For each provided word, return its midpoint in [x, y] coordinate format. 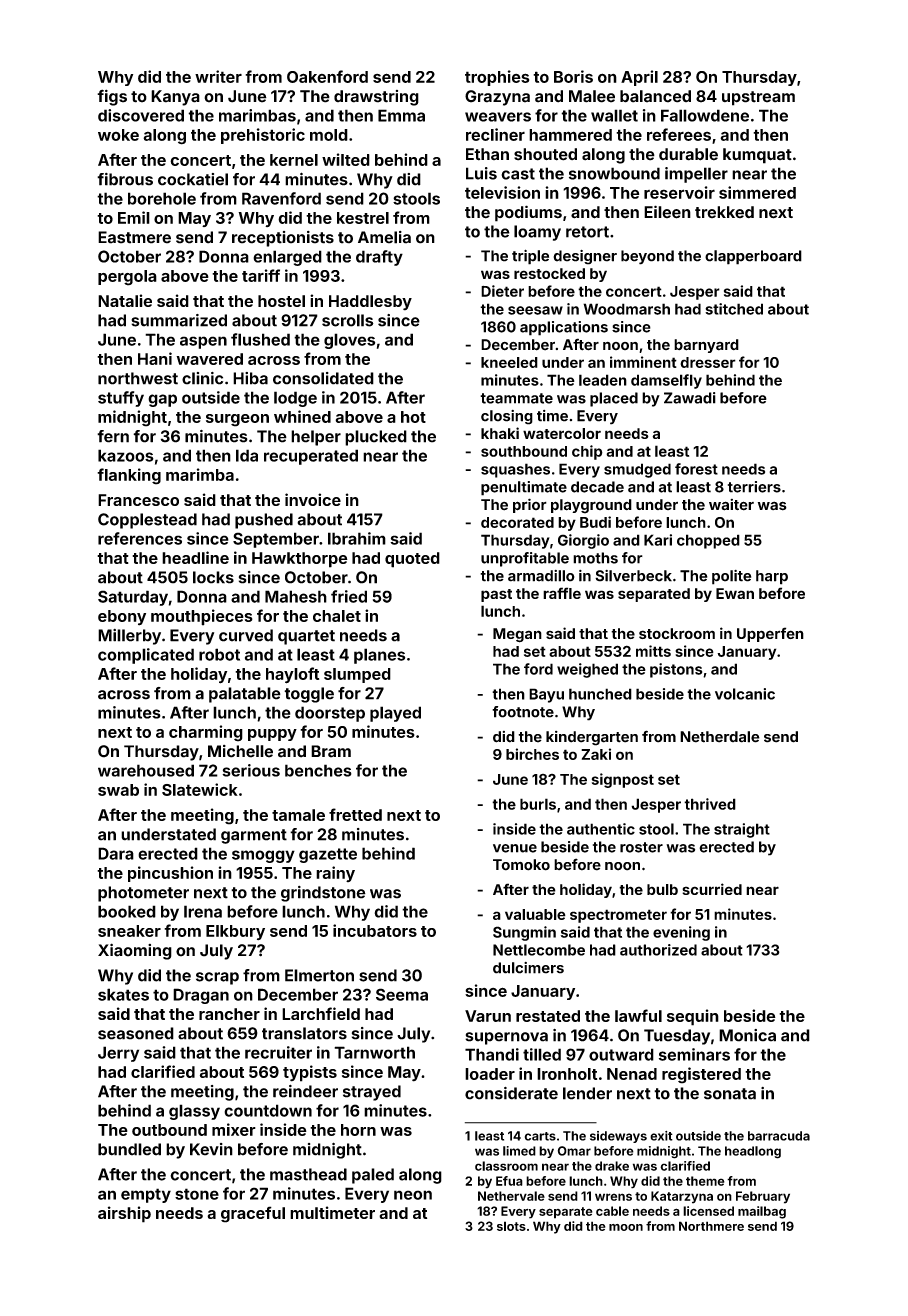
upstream [758, 98]
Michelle [240, 751]
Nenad [632, 1074]
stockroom [677, 633]
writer [218, 76]
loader [490, 1074]
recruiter [278, 1052]
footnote [523, 712]
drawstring [376, 98]
